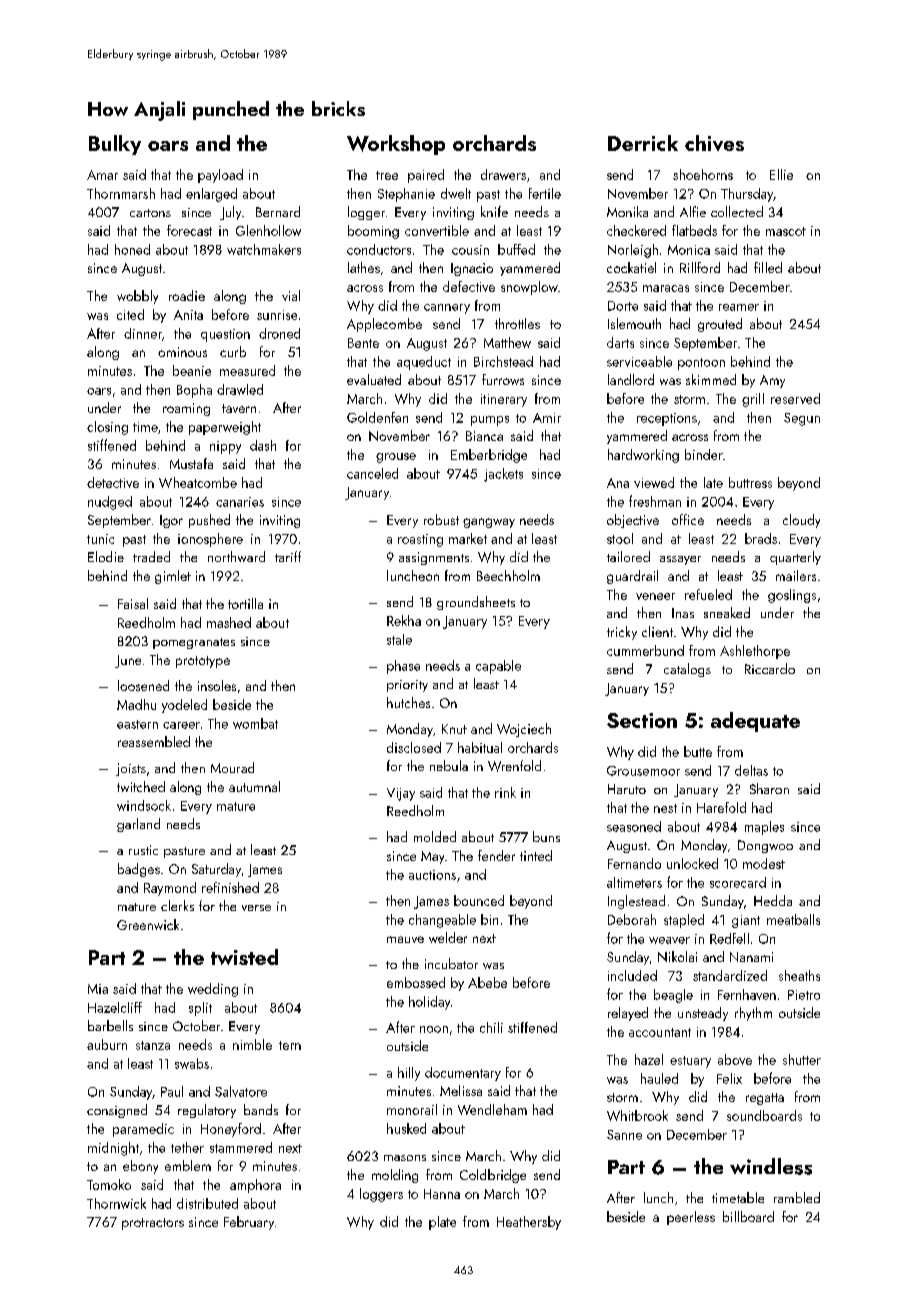 The height and width of the screenshot is (1316, 908). What do you see at coordinates (529, 288) in the screenshot?
I see `snowplow` at bounding box center [529, 288].
